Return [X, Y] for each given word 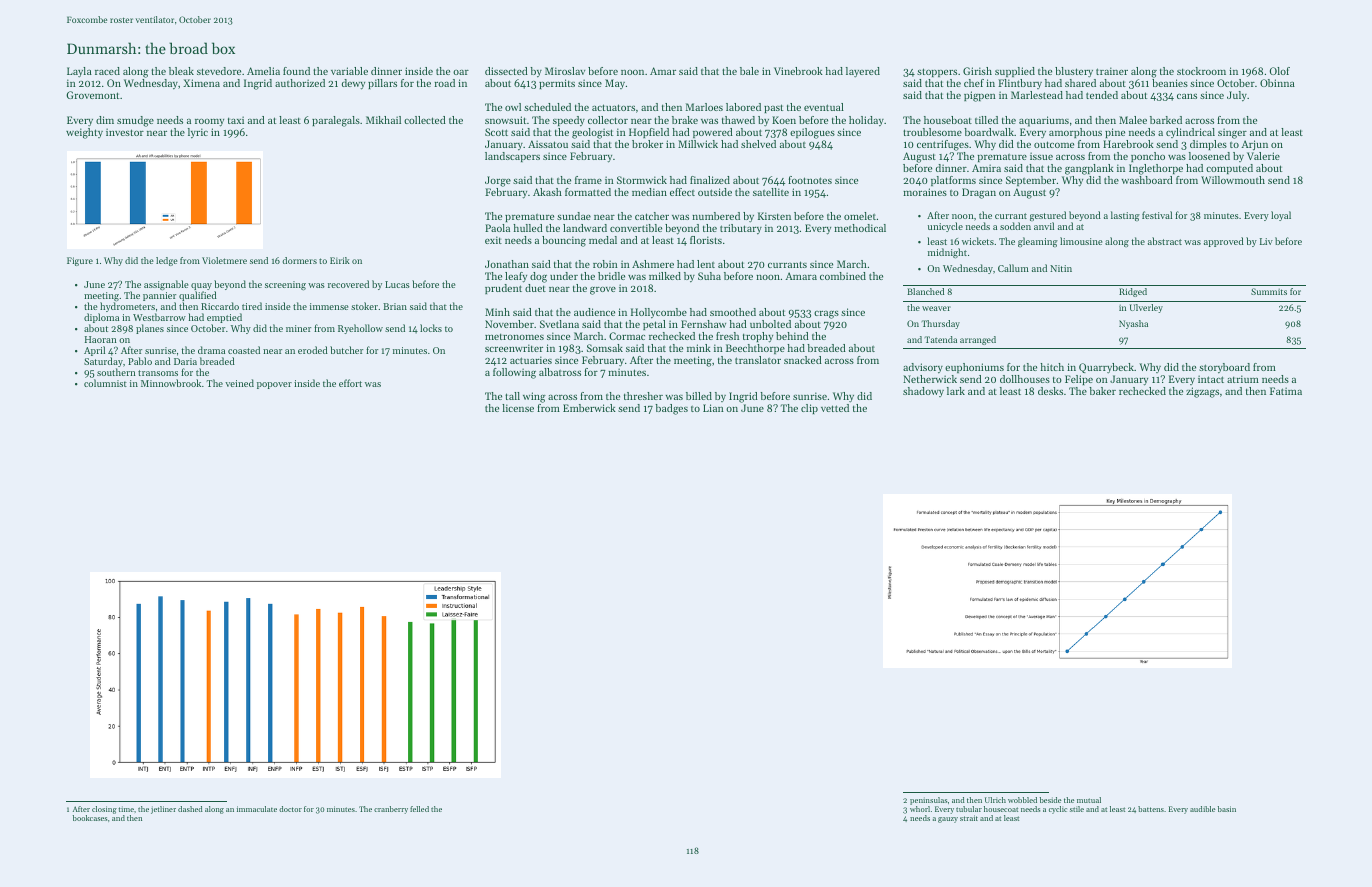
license [518, 408]
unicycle [945, 227]
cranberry [391, 810]
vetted [835, 408]
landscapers [512, 157]
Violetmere [224, 260]
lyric [198, 133]
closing [104, 810]
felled [419, 809]
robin [605, 264]
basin [1227, 809]
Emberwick [589, 408]
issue [1041, 156]
